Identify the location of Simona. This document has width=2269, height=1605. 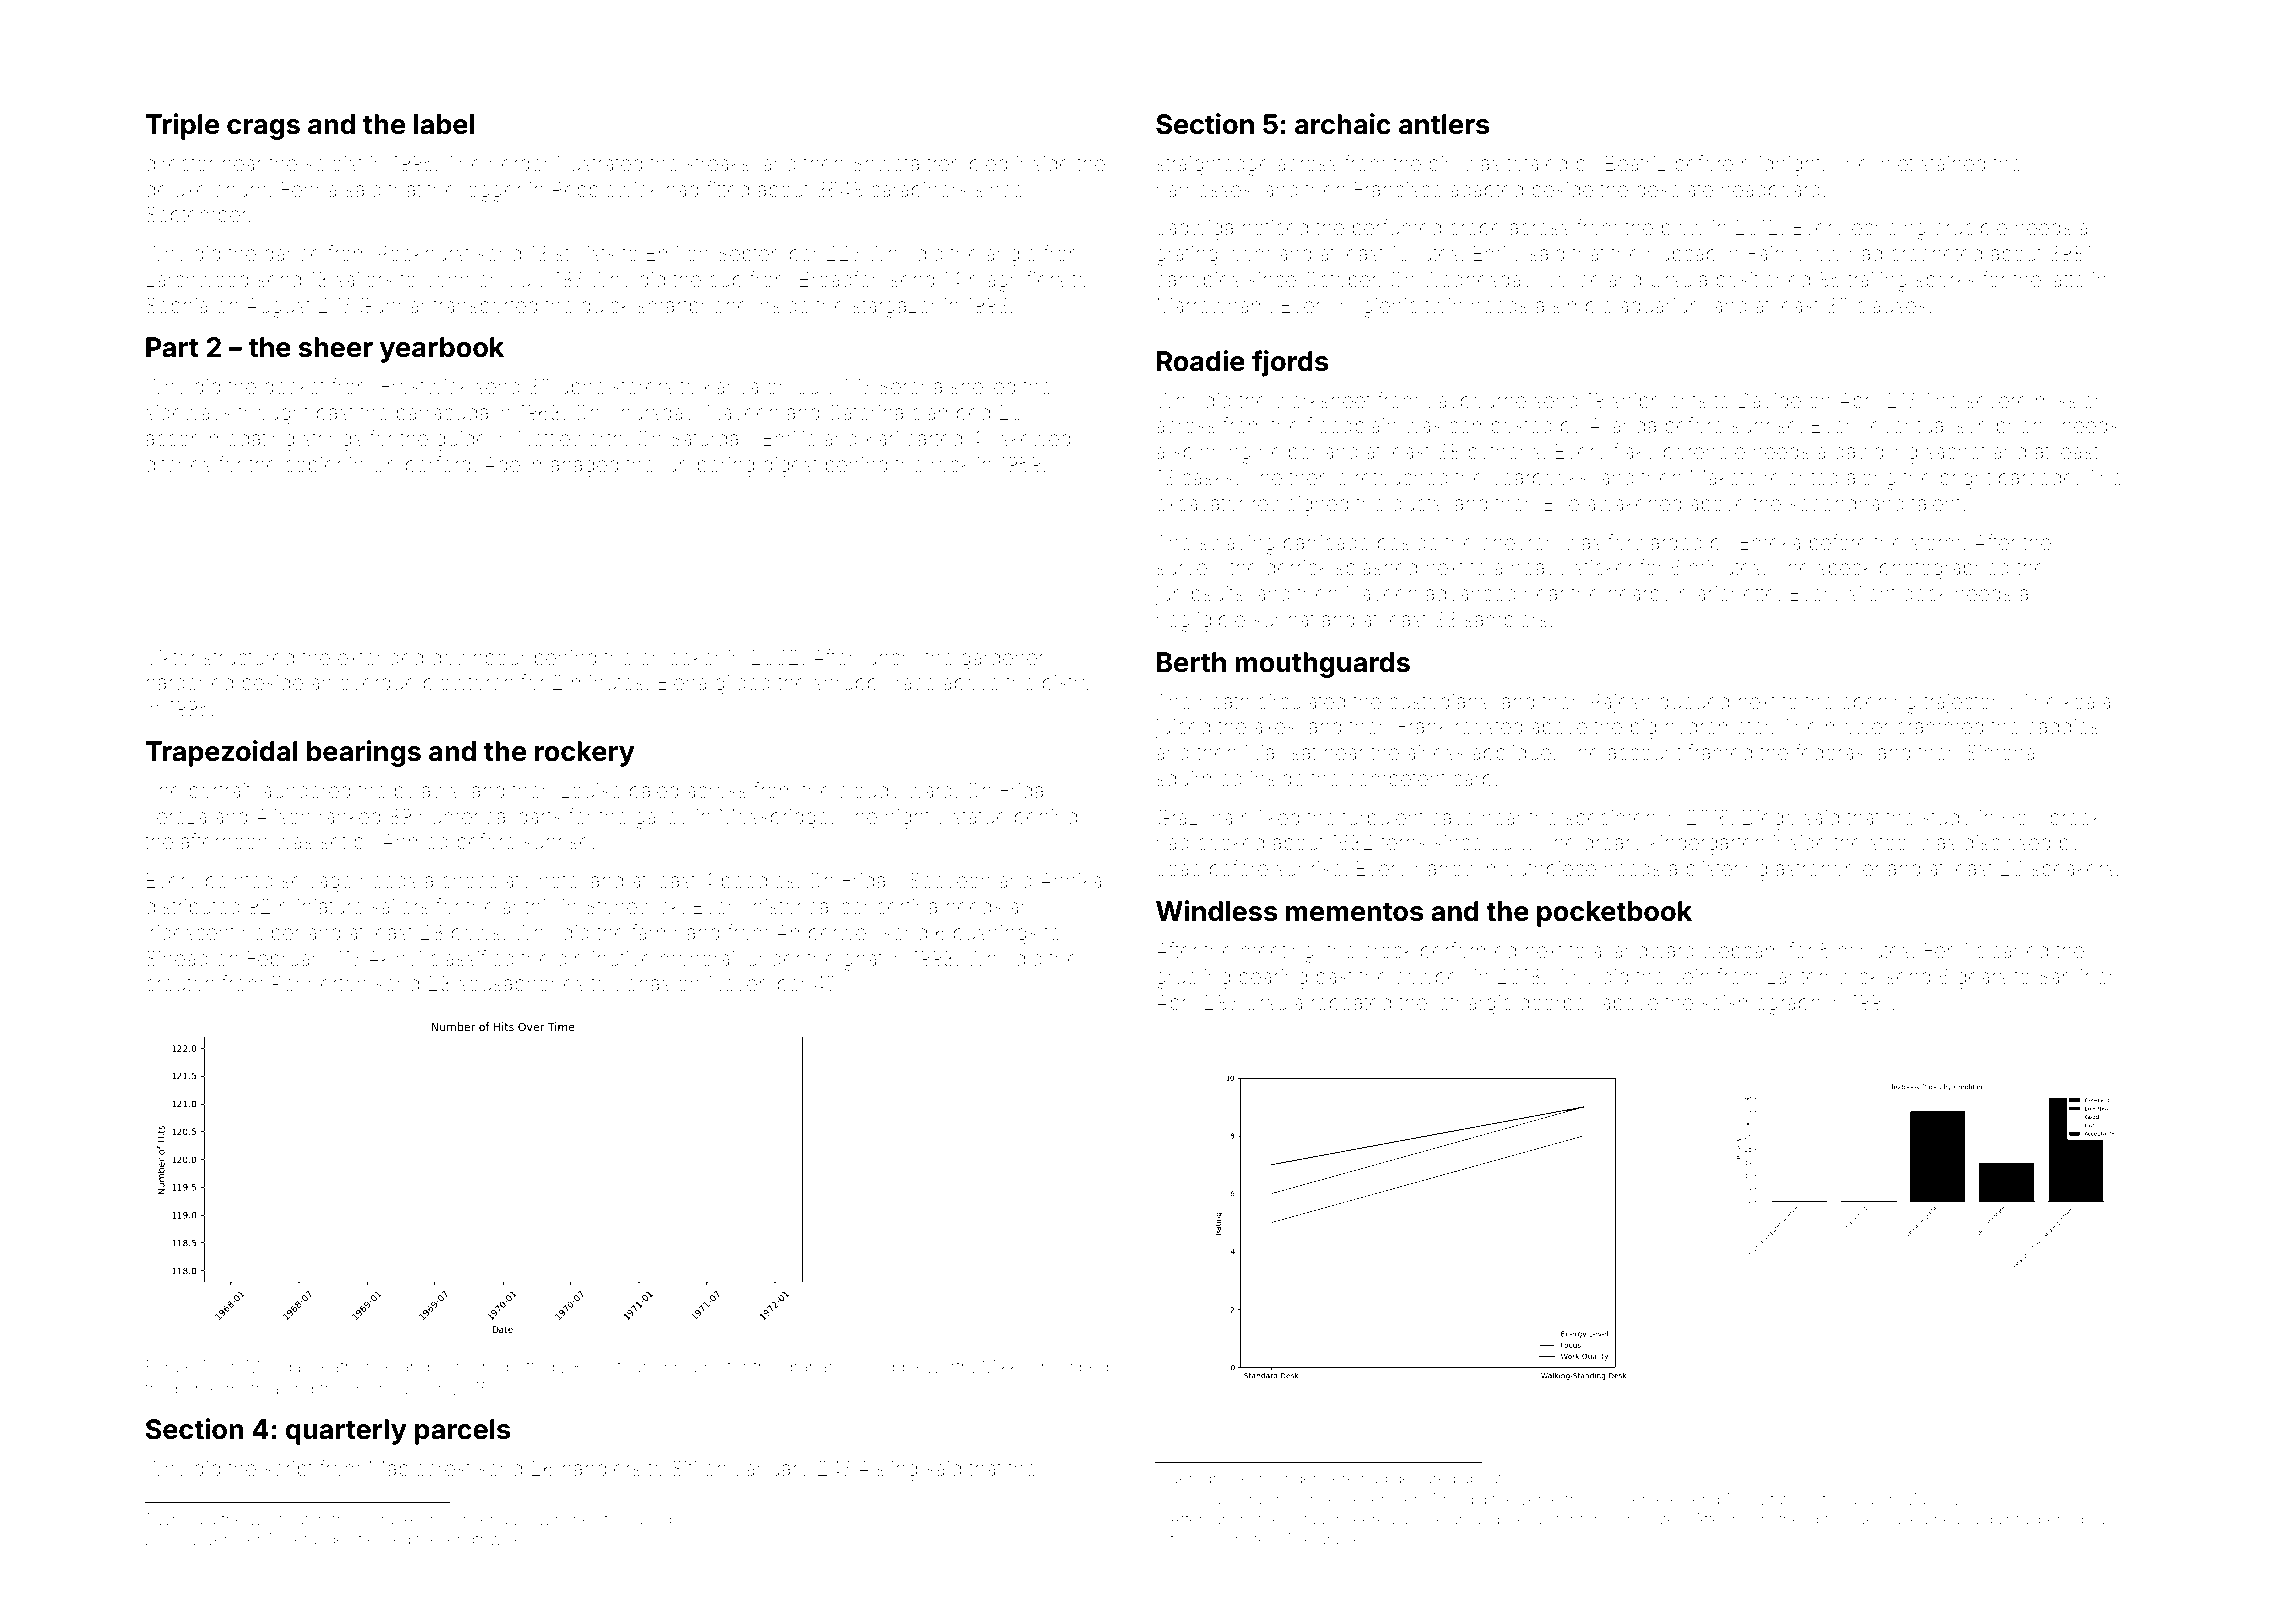
(2001, 752).
